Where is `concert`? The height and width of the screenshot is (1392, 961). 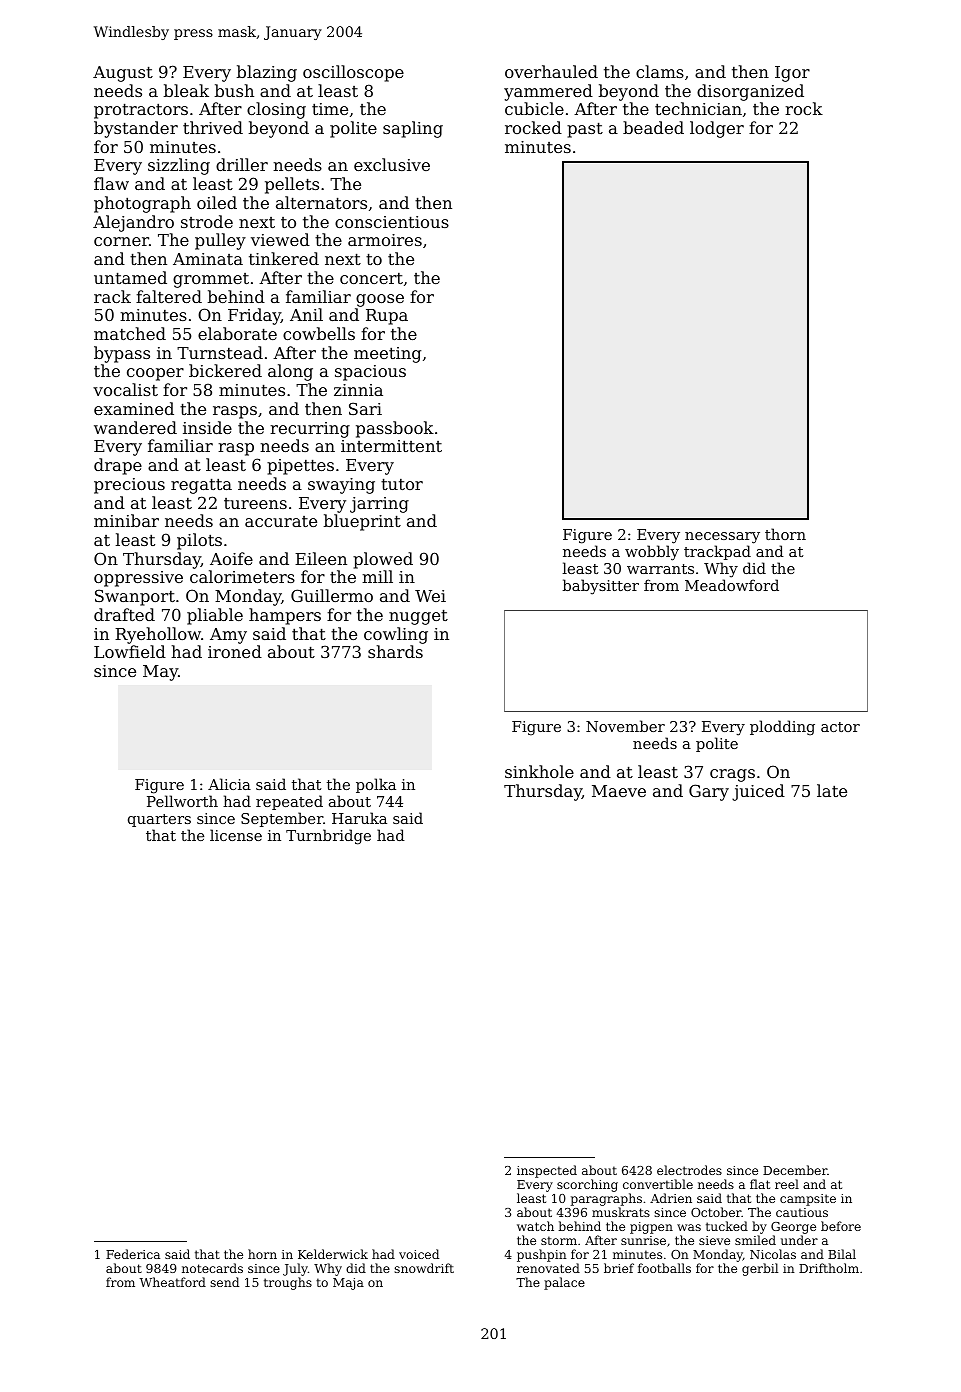
concert is located at coordinates (371, 278).
